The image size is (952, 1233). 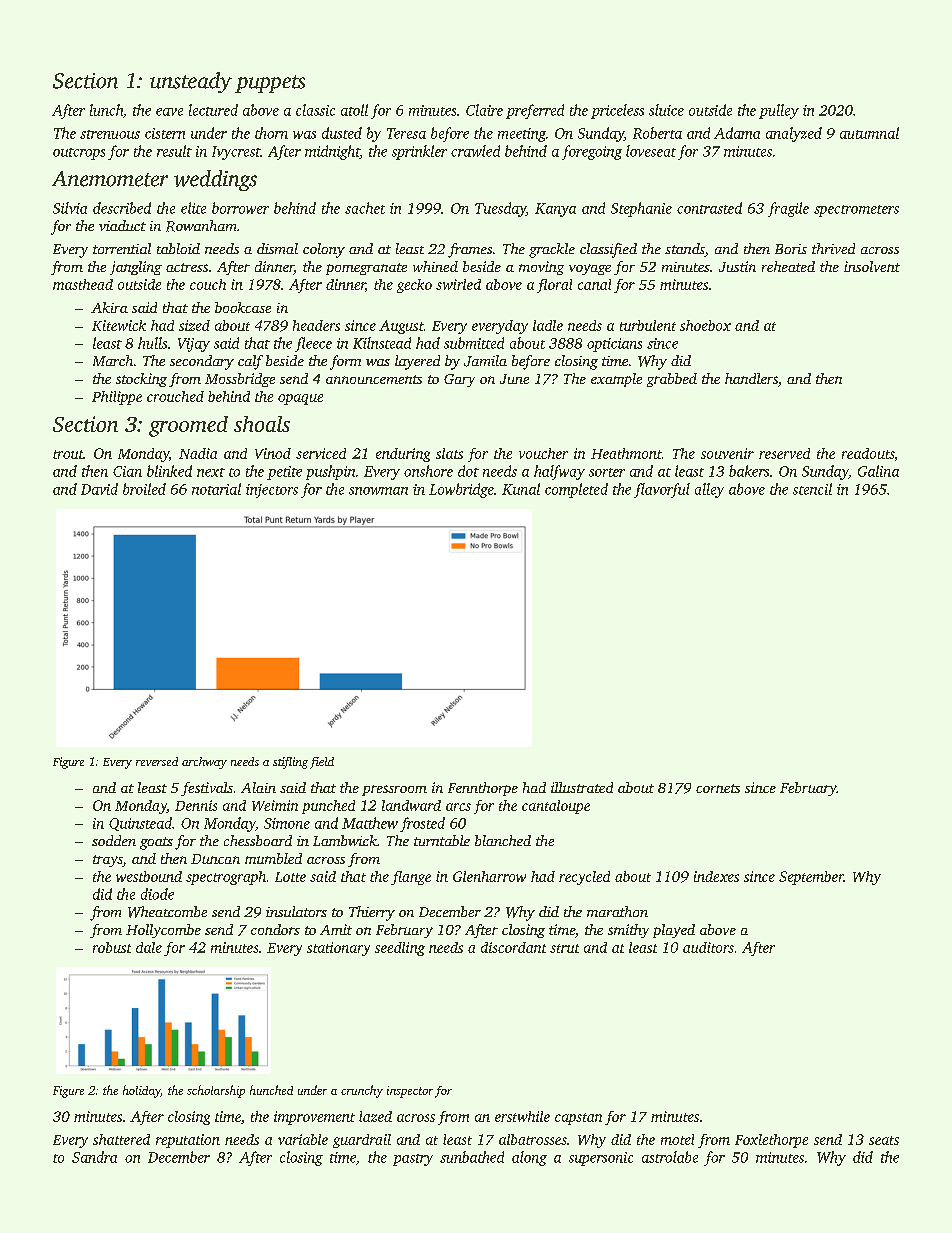 What do you see at coordinates (188, 1141) in the screenshot?
I see `reputation` at bounding box center [188, 1141].
